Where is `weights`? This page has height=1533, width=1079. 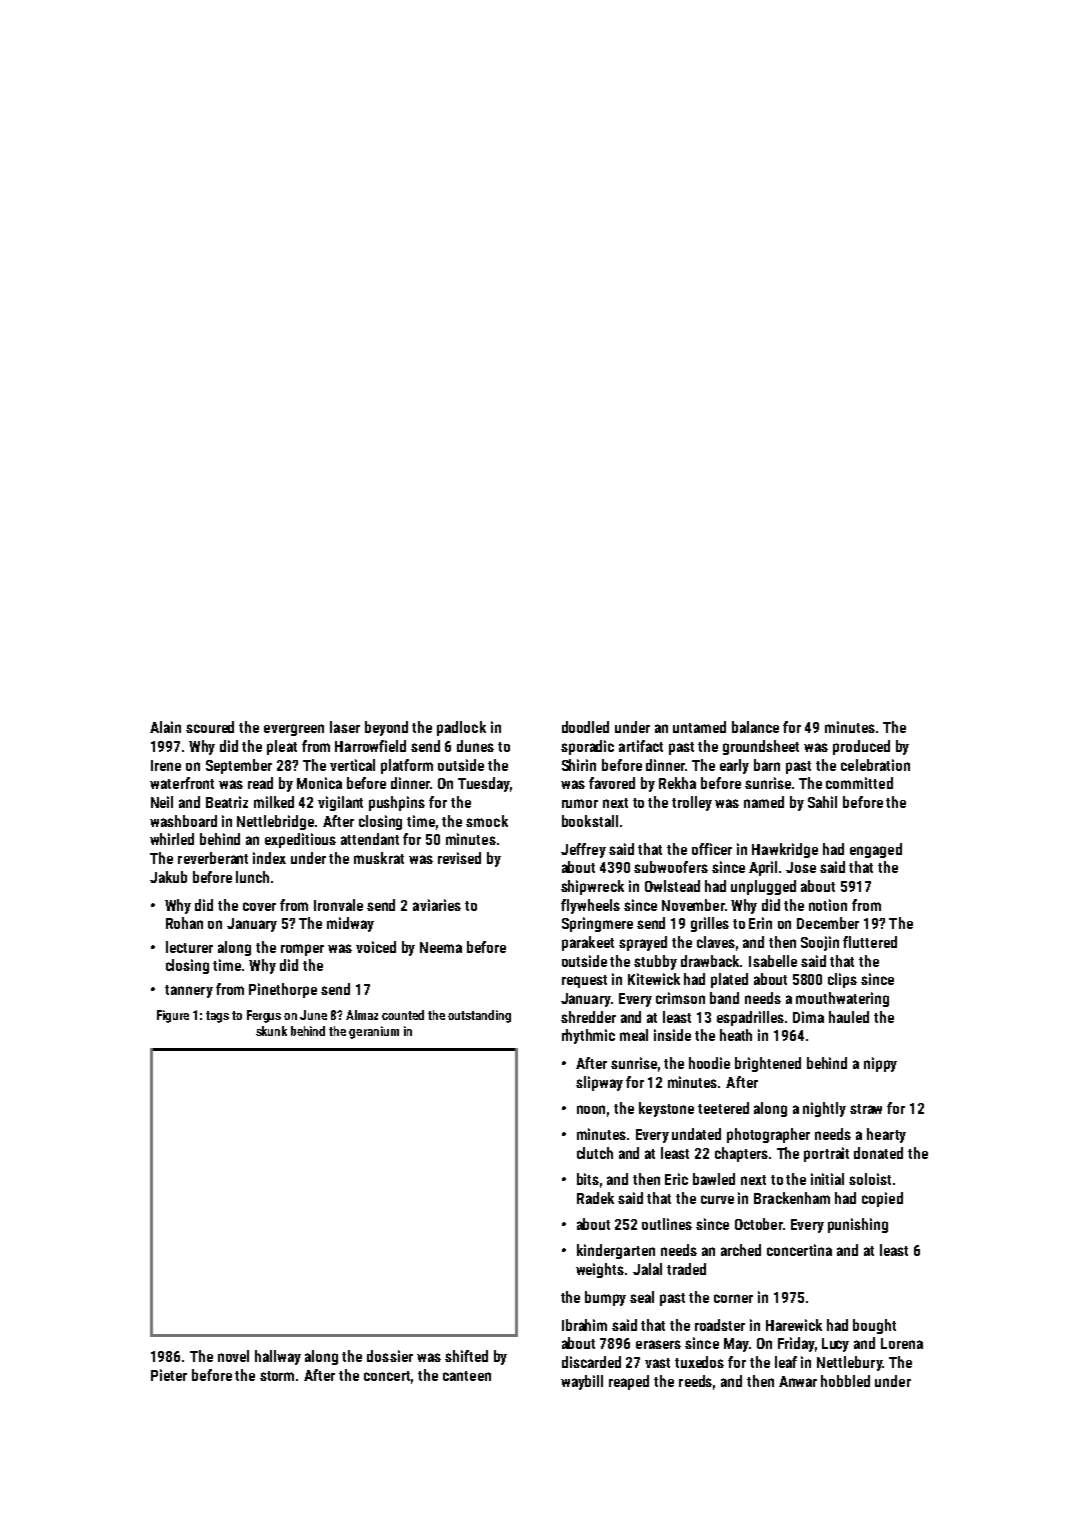 weights is located at coordinates (600, 1270).
